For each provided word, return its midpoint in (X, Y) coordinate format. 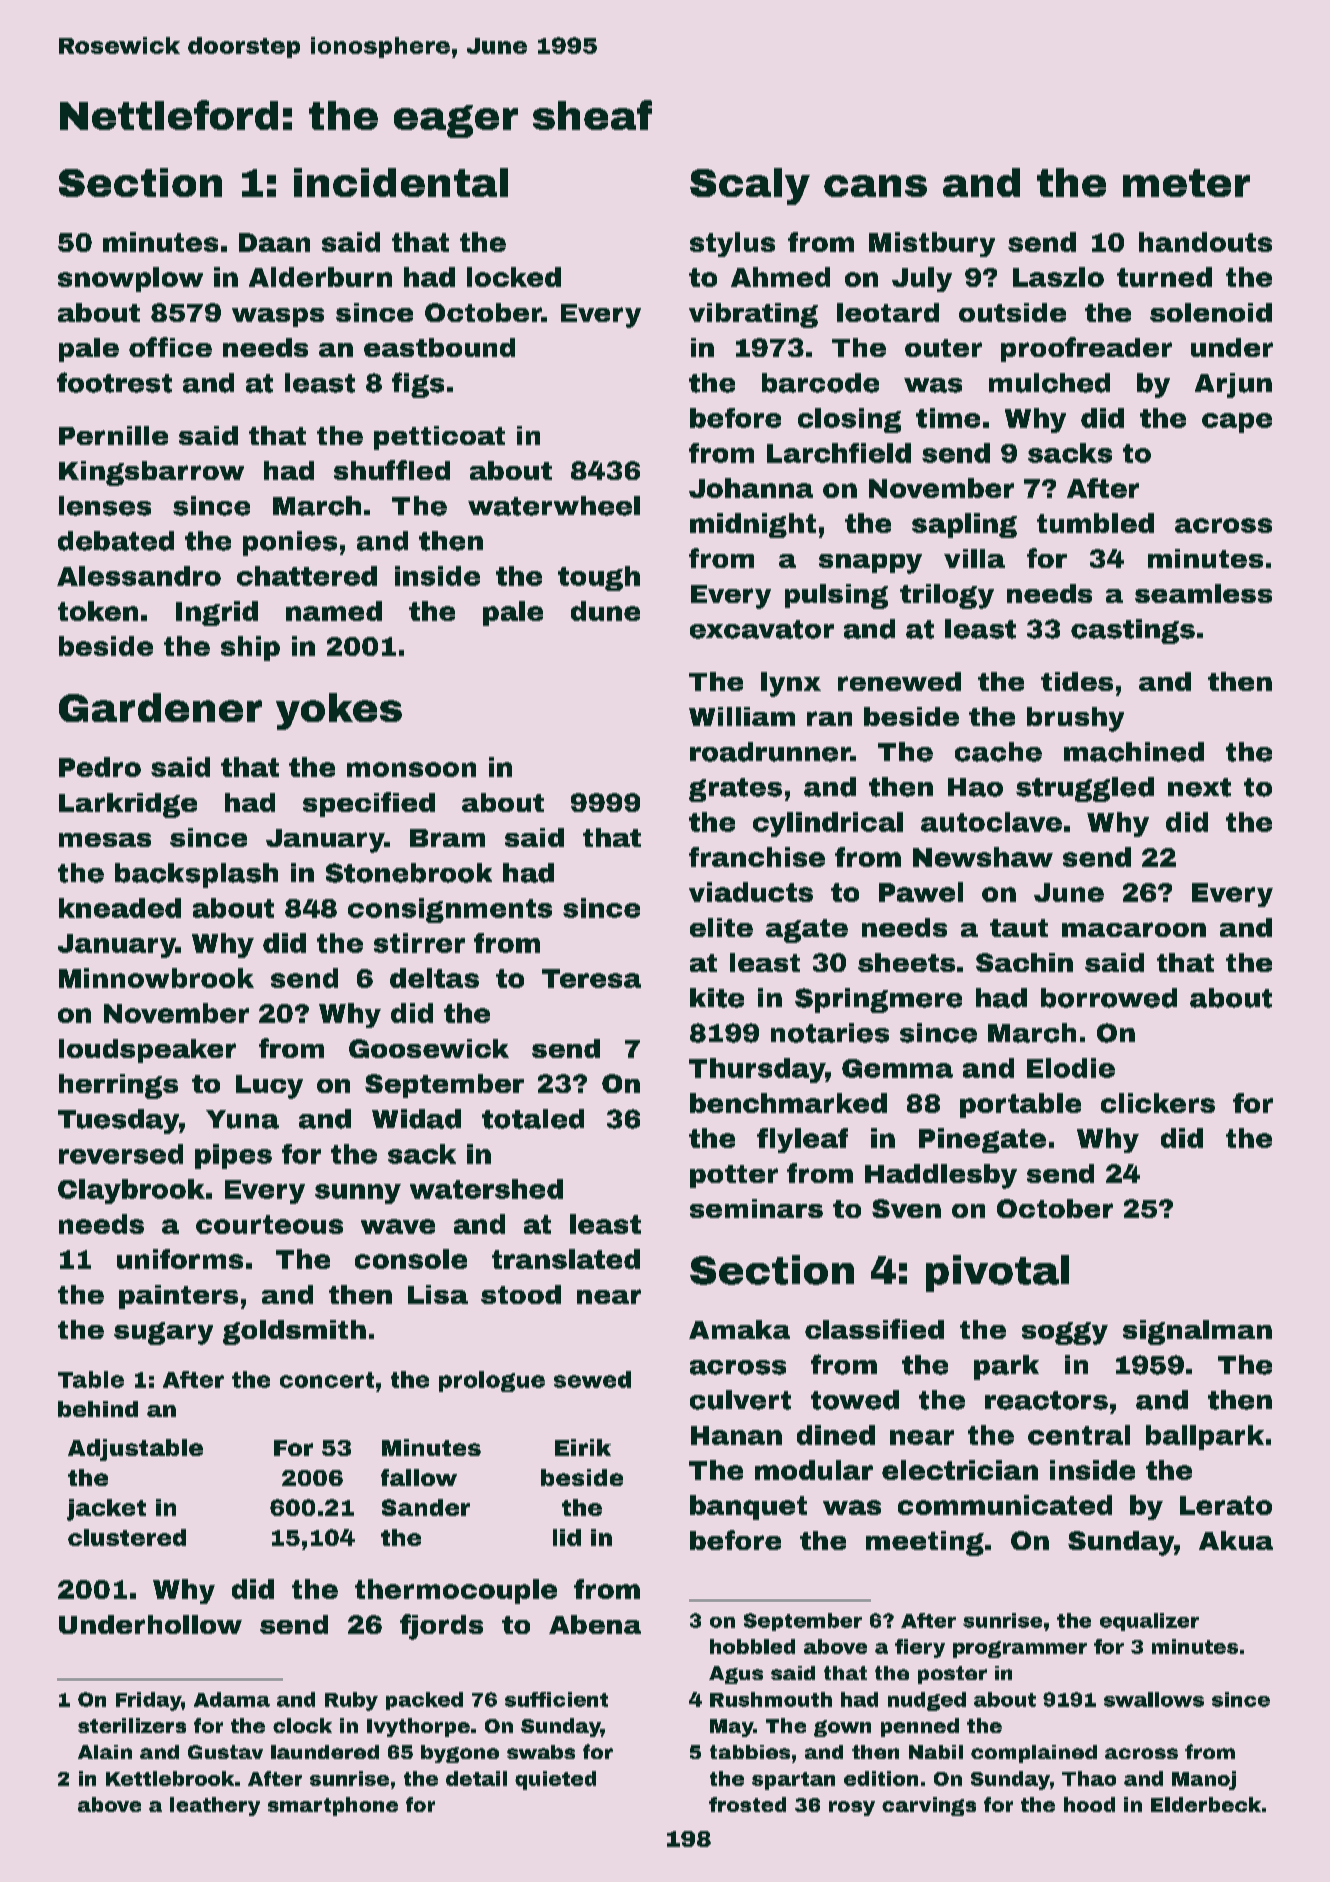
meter (1186, 183)
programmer (1020, 1649)
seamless (1203, 593)
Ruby (351, 1701)
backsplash (196, 875)
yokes (339, 711)
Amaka (739, 1329)
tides (1077, 681)
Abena (595, 1624)
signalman (1197, 1332)
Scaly (750, 186)
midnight (753, 525)
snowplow (130, 279)
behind (98, 1409)
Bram (447, 838)
